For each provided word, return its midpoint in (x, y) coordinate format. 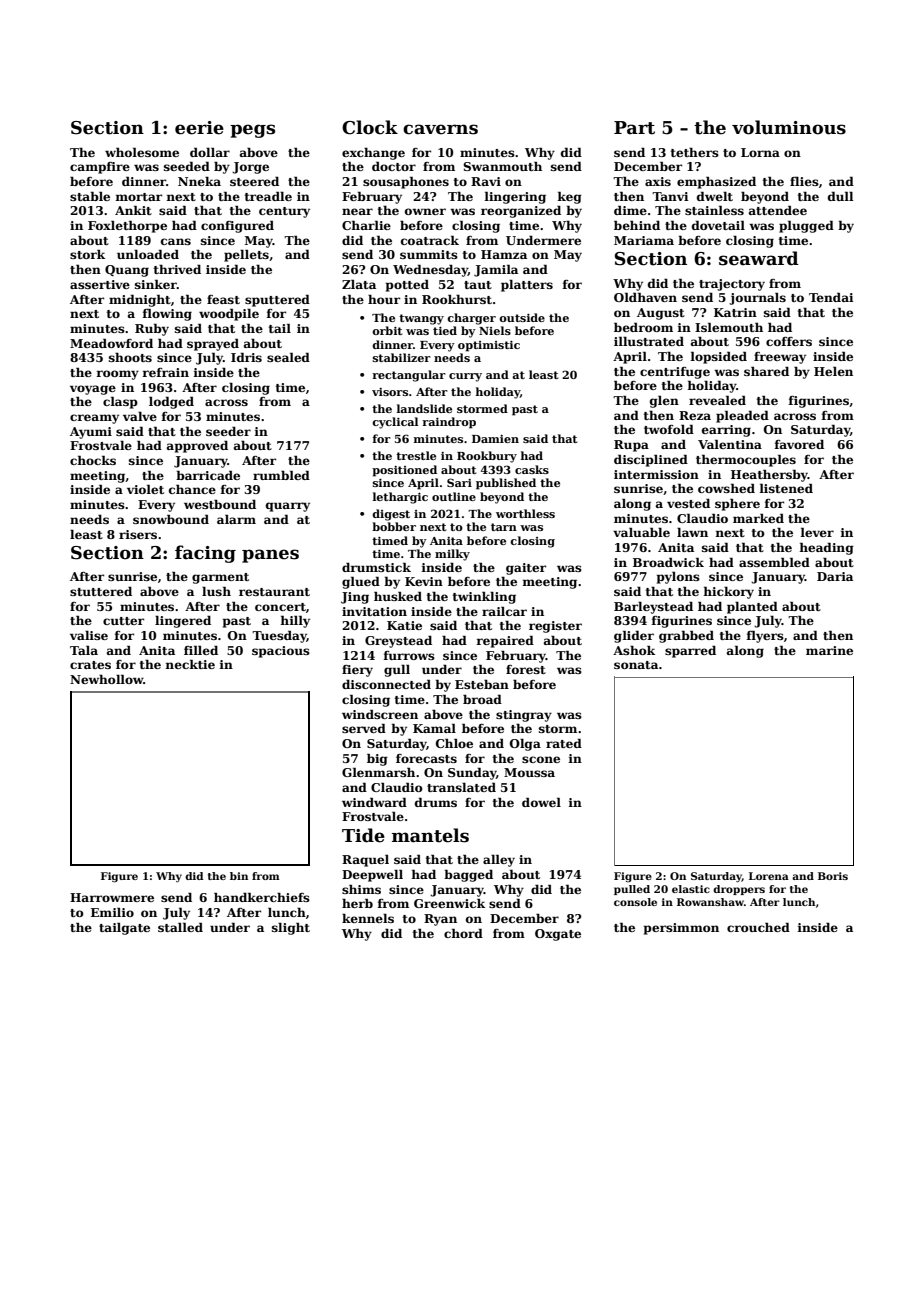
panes (270, 556)
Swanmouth (502, 166)
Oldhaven (645, 297)
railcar (504, 611)
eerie (199, 128)
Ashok (634, 650)
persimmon (681, 929)
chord (463, 933)
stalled (180, 927)
